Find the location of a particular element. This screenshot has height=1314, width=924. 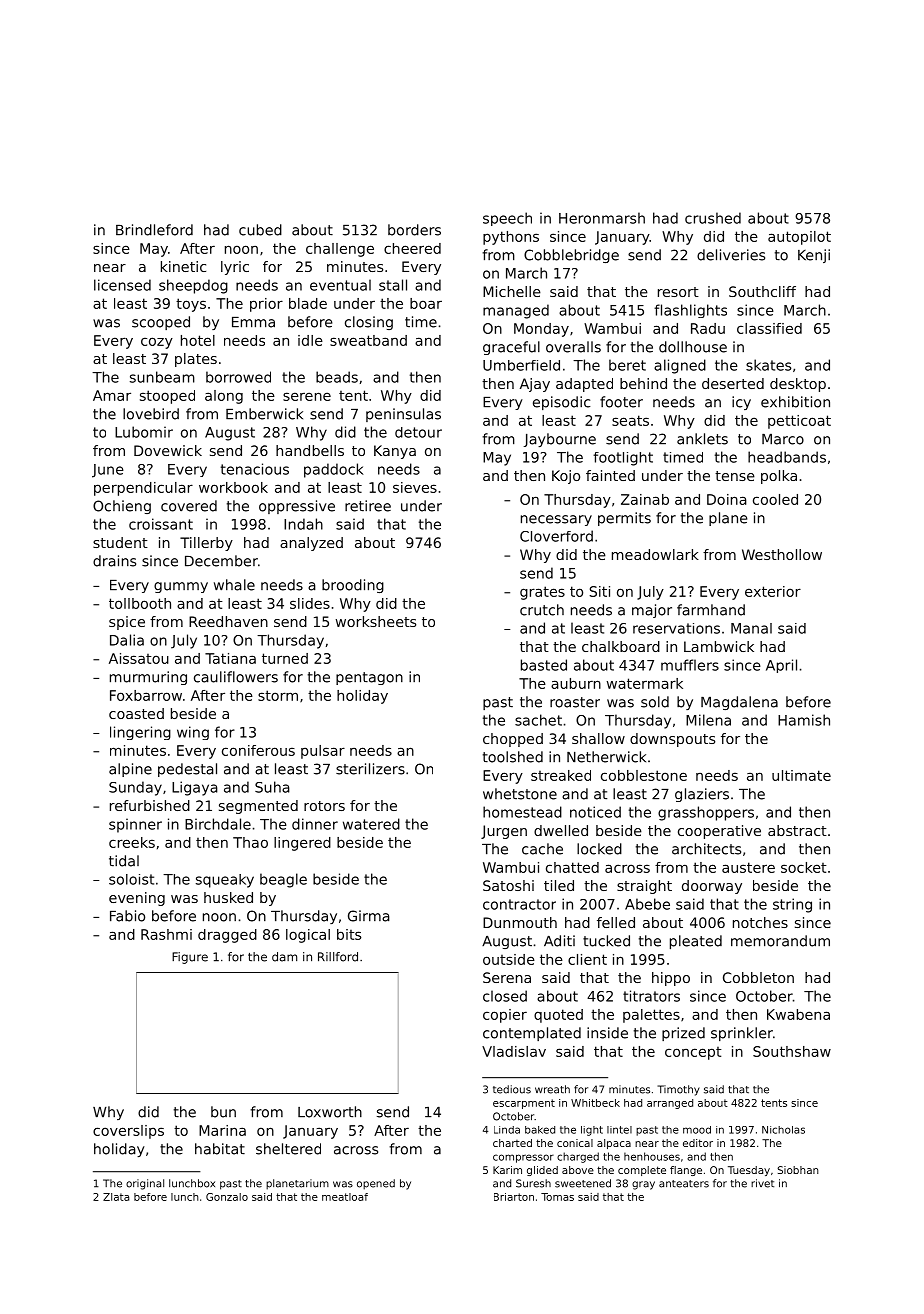

cubed is located at coordinates (260, 230).
